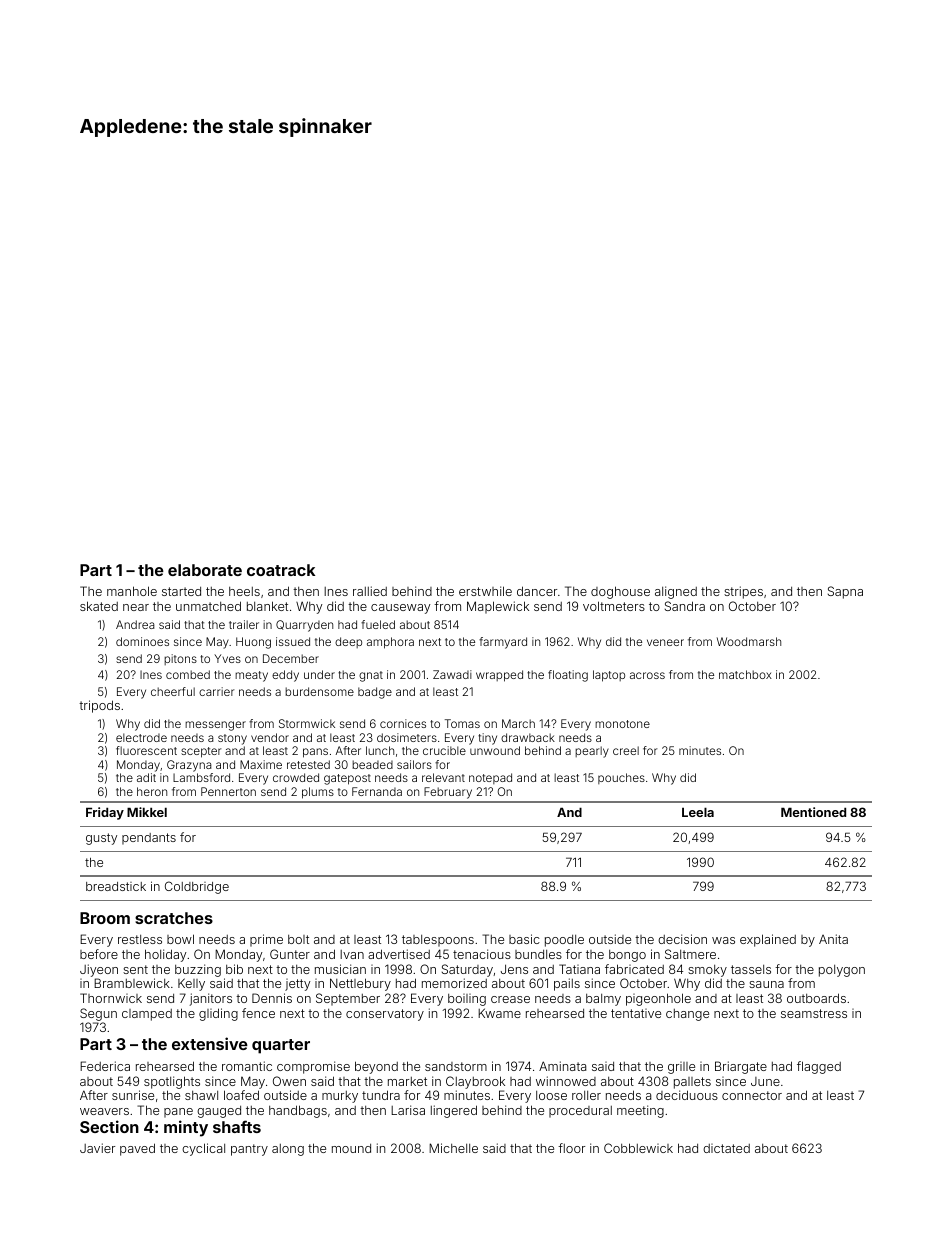  What do you see at coordinates (454, 1111) in the page?
I see `lingered` at bounding box center [454, 1111].
